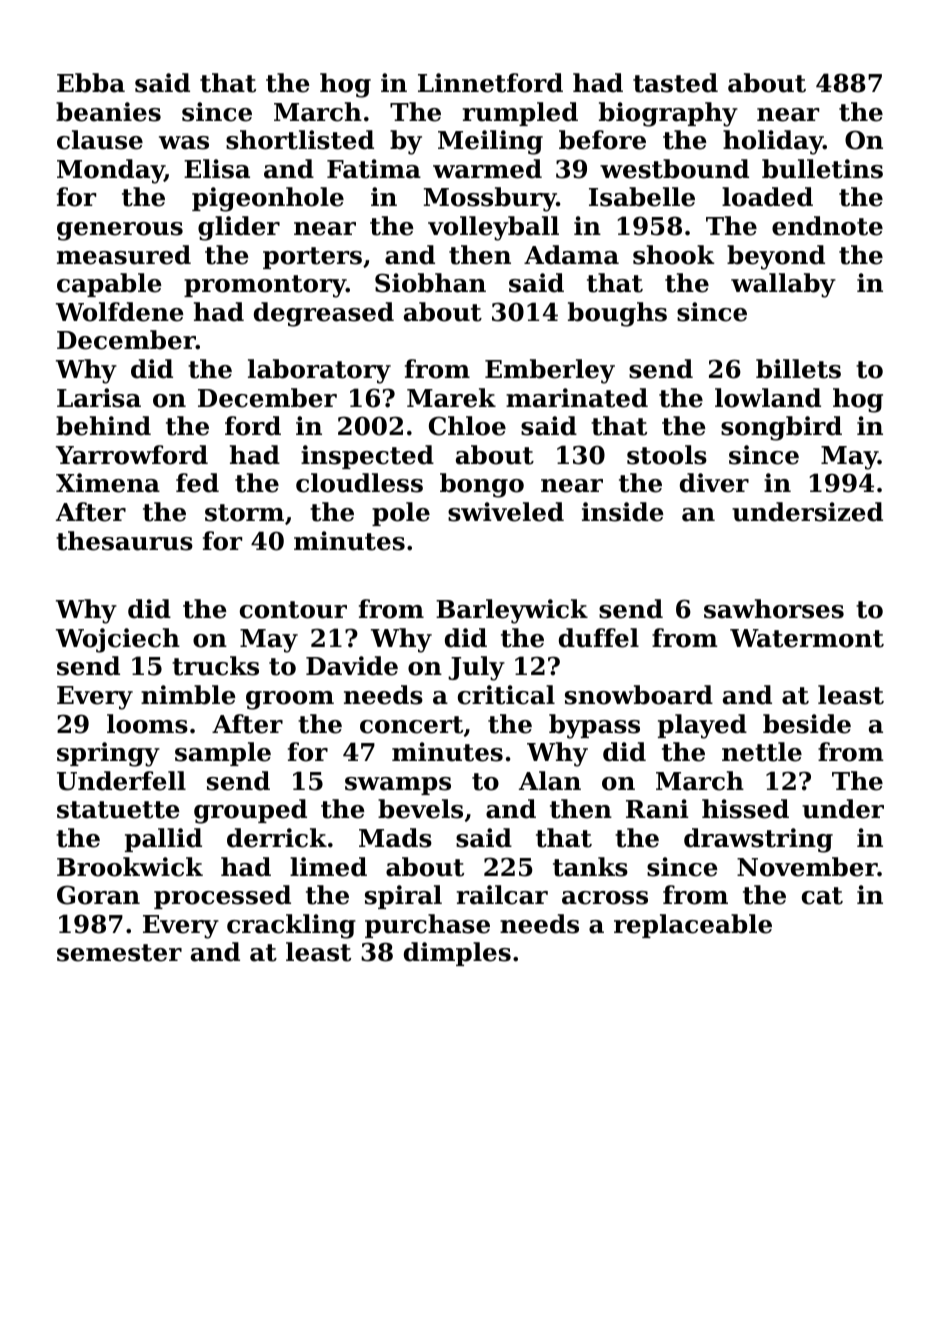 The height and width of the image is (1334, 940). What do you see at coordinates (675, 83) in the image?
I see `tasted` at bounding box center [675, 83].
